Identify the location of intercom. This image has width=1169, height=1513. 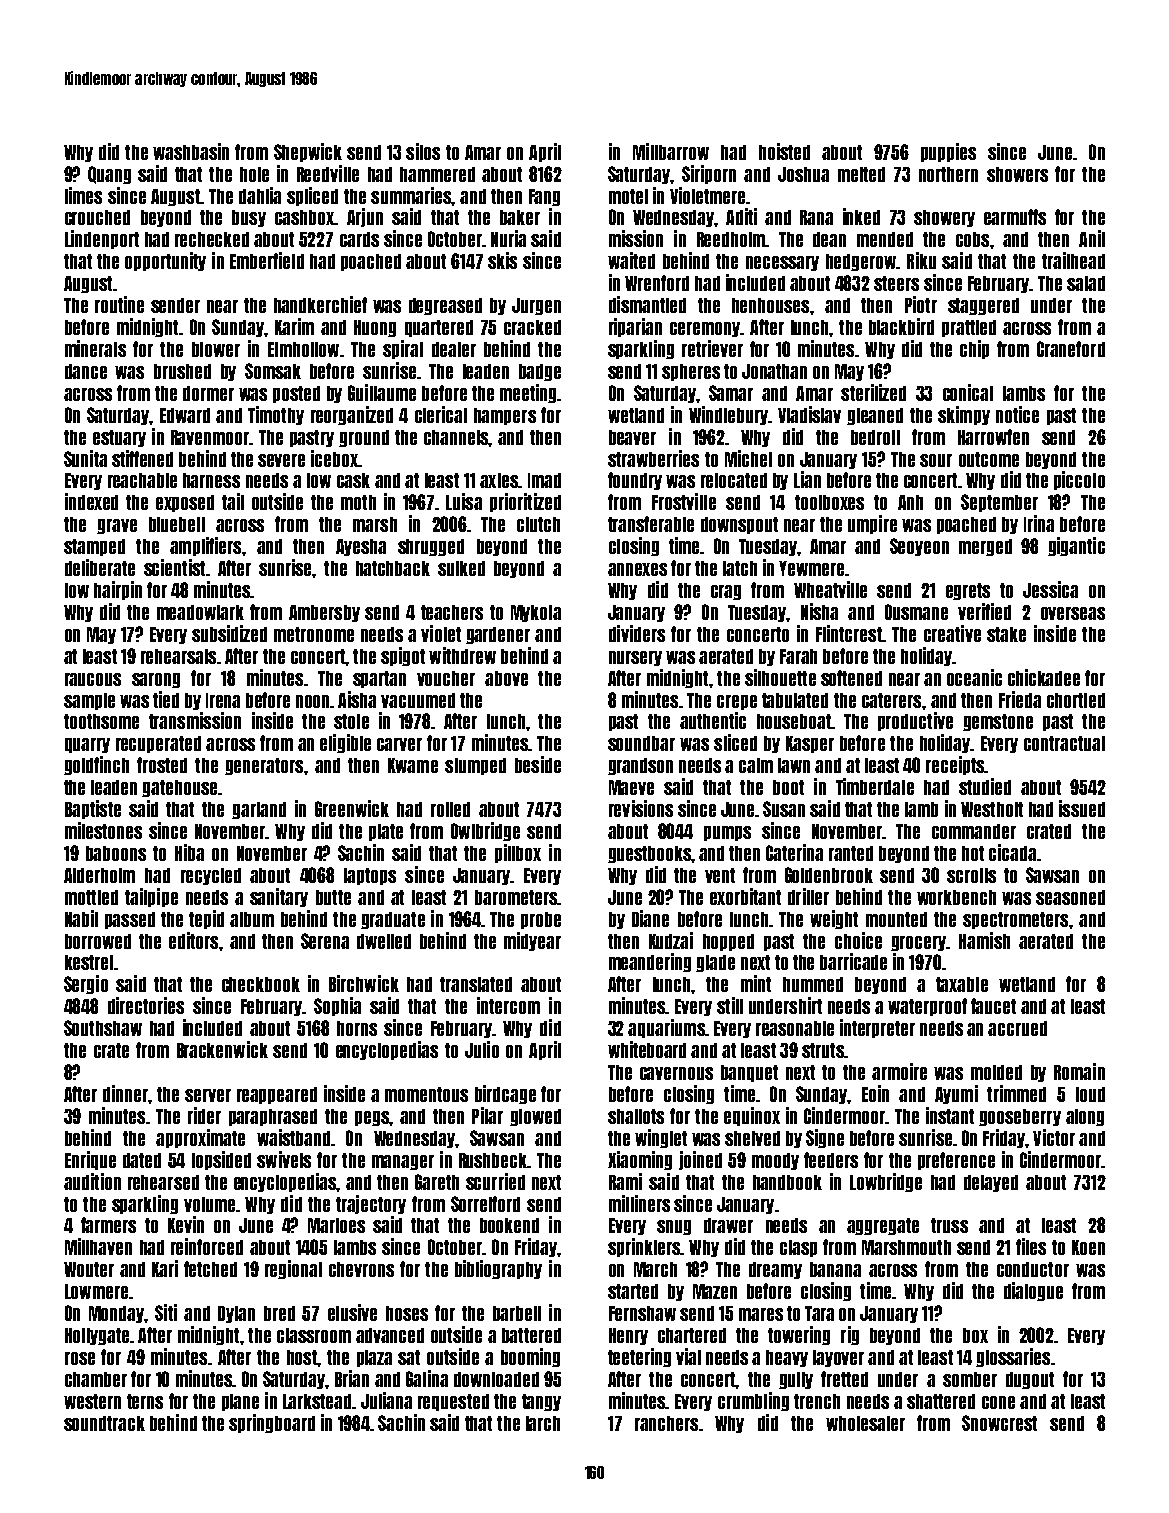
(508, 1005).
